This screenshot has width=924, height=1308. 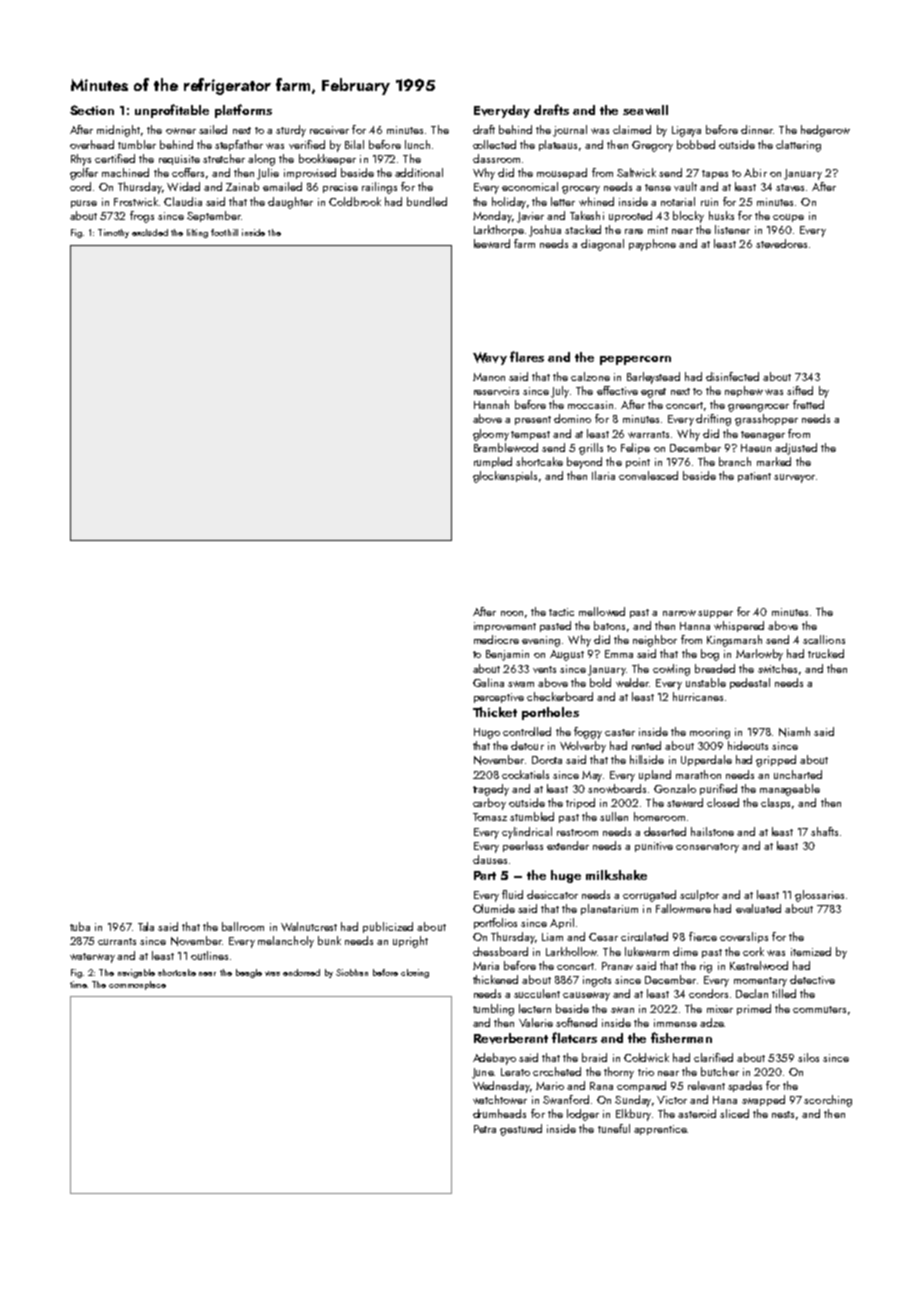 What do you see at coordinates (645, 110) in the screenshot?
I see `seawall` at bounding box center [645, 110].
